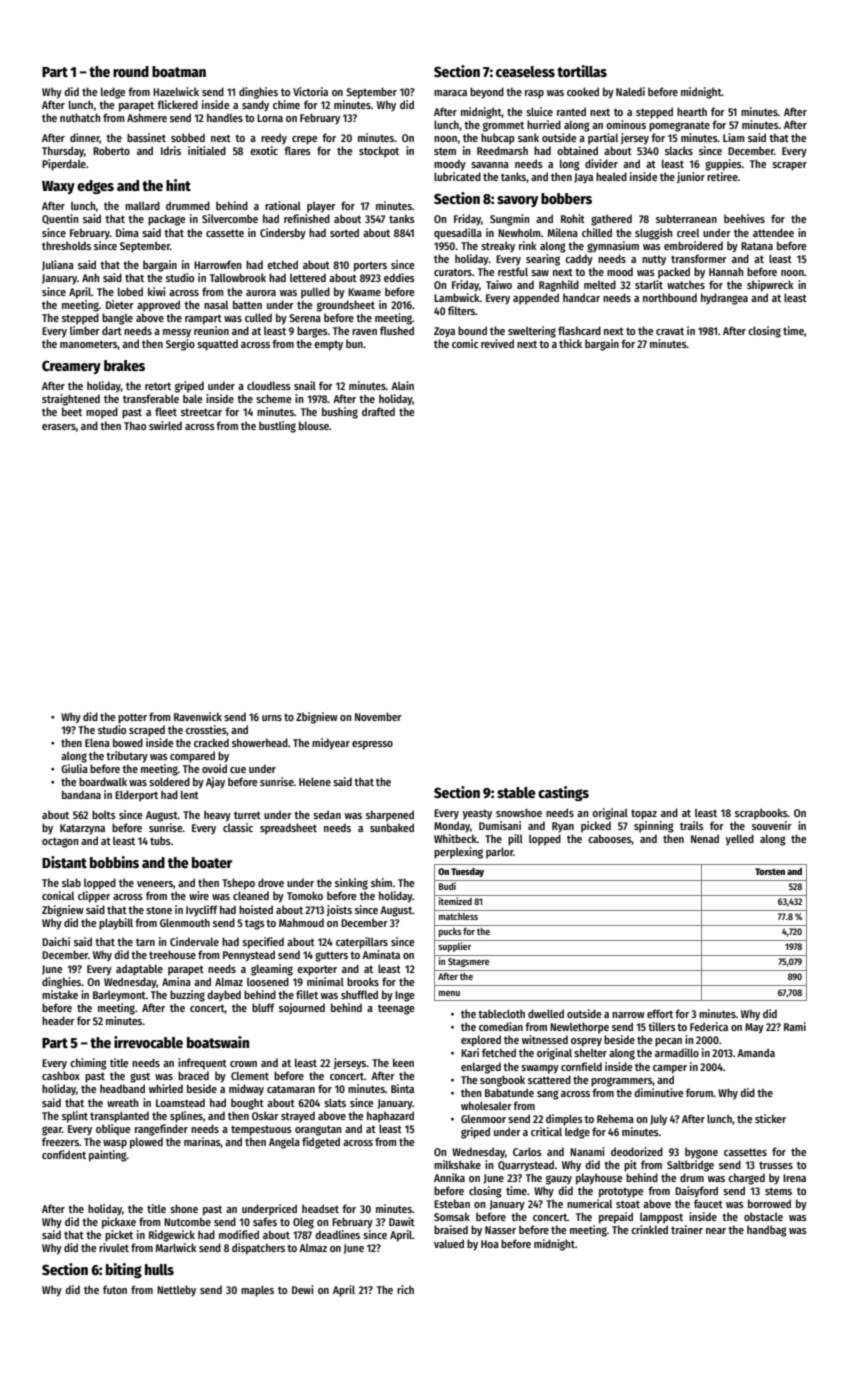 The height and width of the screenshot is (1400, 849). What do you see at coordinates (179, 71) in the screenshot?
I see `boatman` at bounding box center [179, 71].
